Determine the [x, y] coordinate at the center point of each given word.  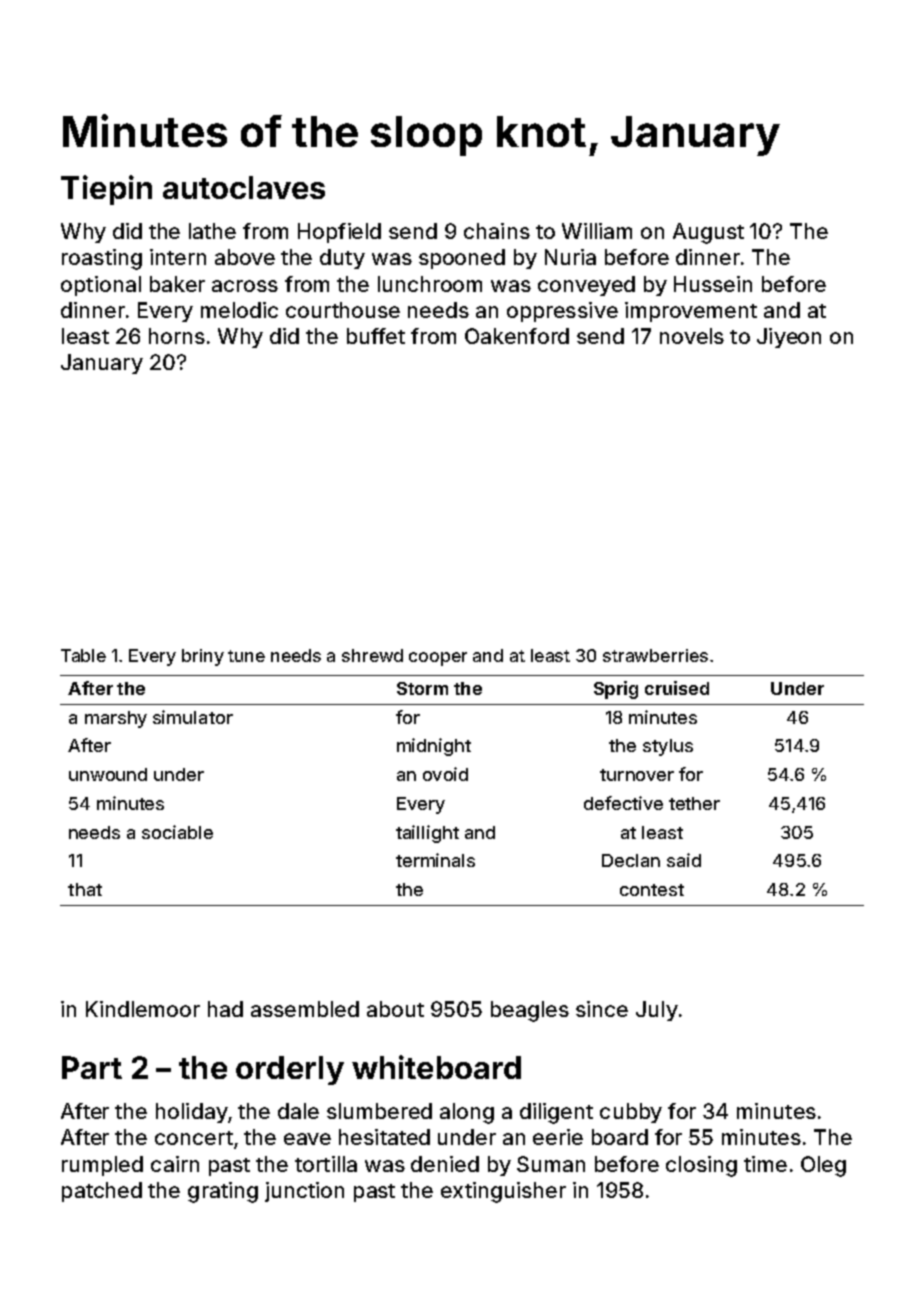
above [245, 257]
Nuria [570, 257]
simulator [193, 717]
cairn [175, 1164]
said [684, 860]
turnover [637, 775]
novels [692, 336]
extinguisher [503, 1192]
